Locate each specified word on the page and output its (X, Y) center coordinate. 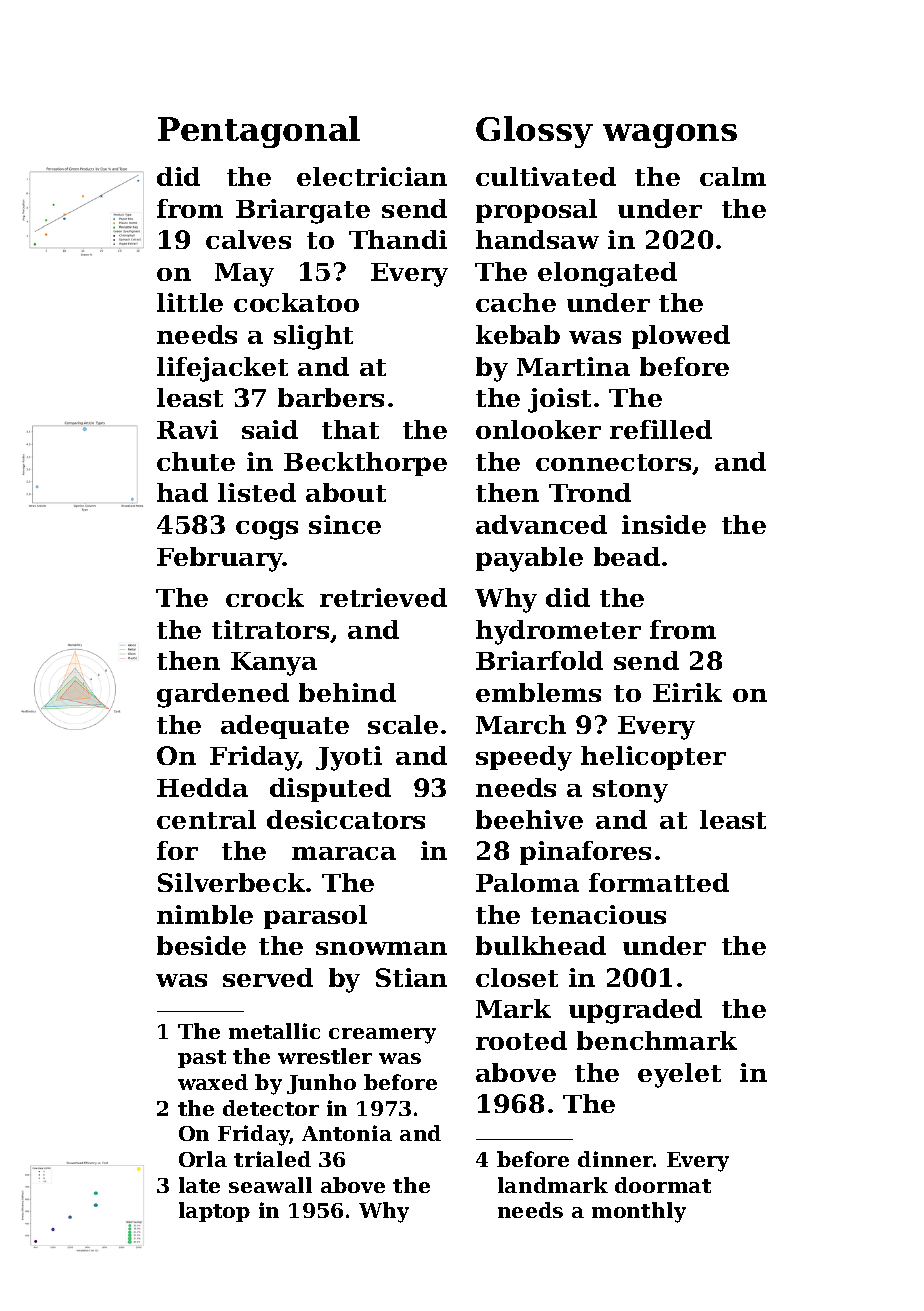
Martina (573, 366)
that (350, 429)
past (202, 1059)
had (182, 492)
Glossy (534, 132)
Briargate (303, 211)
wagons (670, 136)
